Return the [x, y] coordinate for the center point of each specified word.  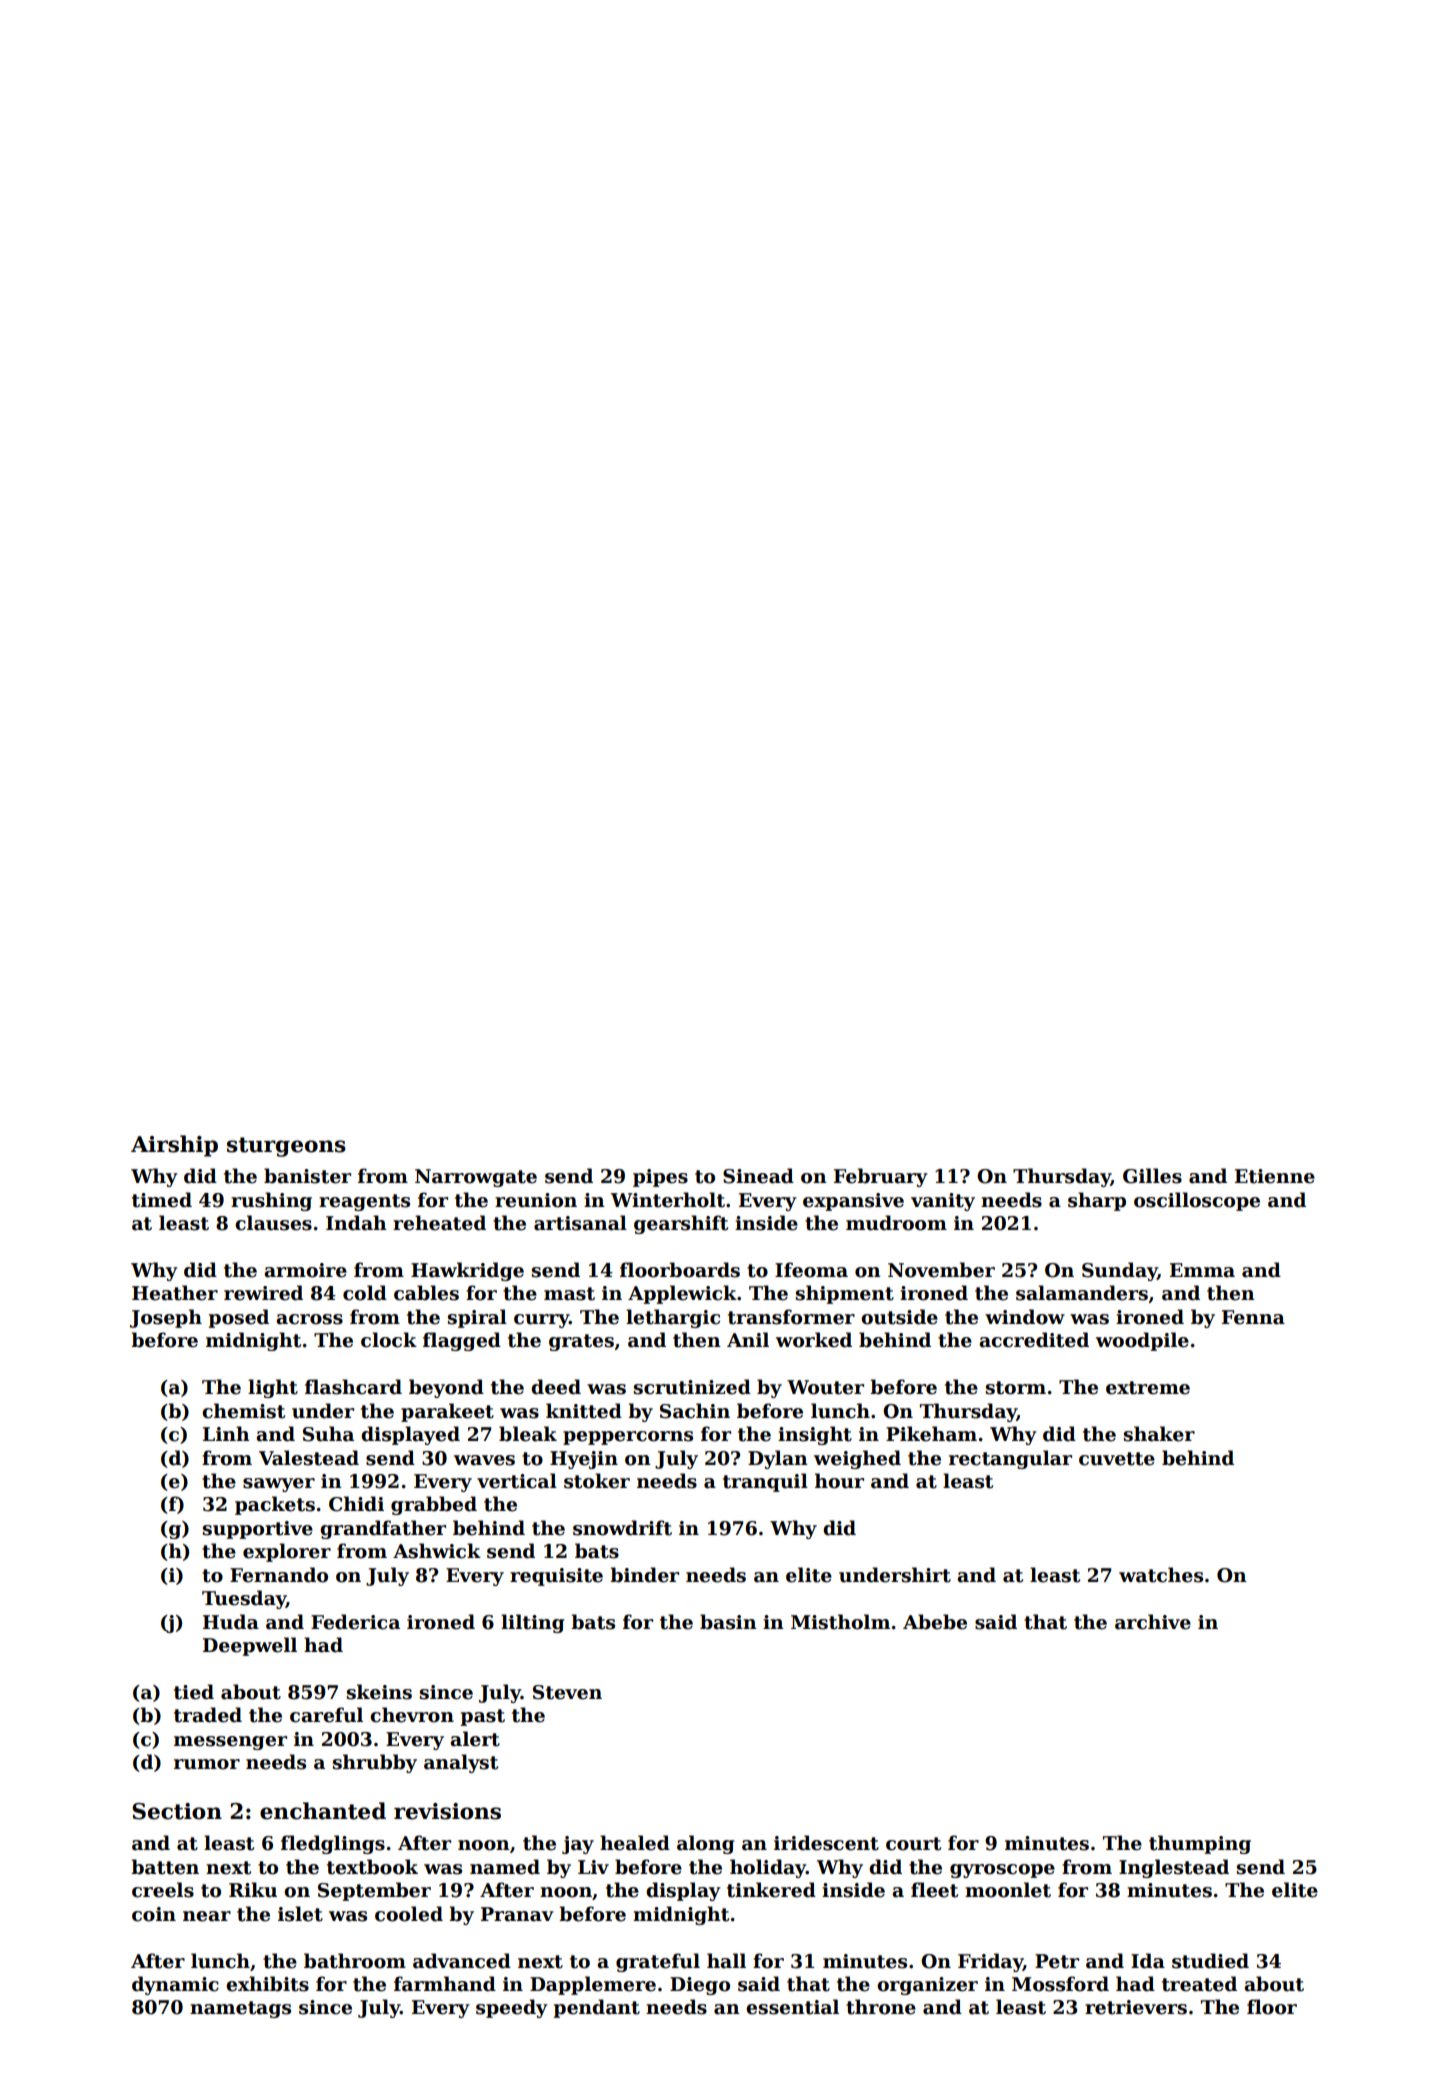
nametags [240, 2009]
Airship [174, 1146]
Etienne [1275, 1176]
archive [1153, 1622]
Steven [567, 1692]
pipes [660, 1178]
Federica [355, 1622]
